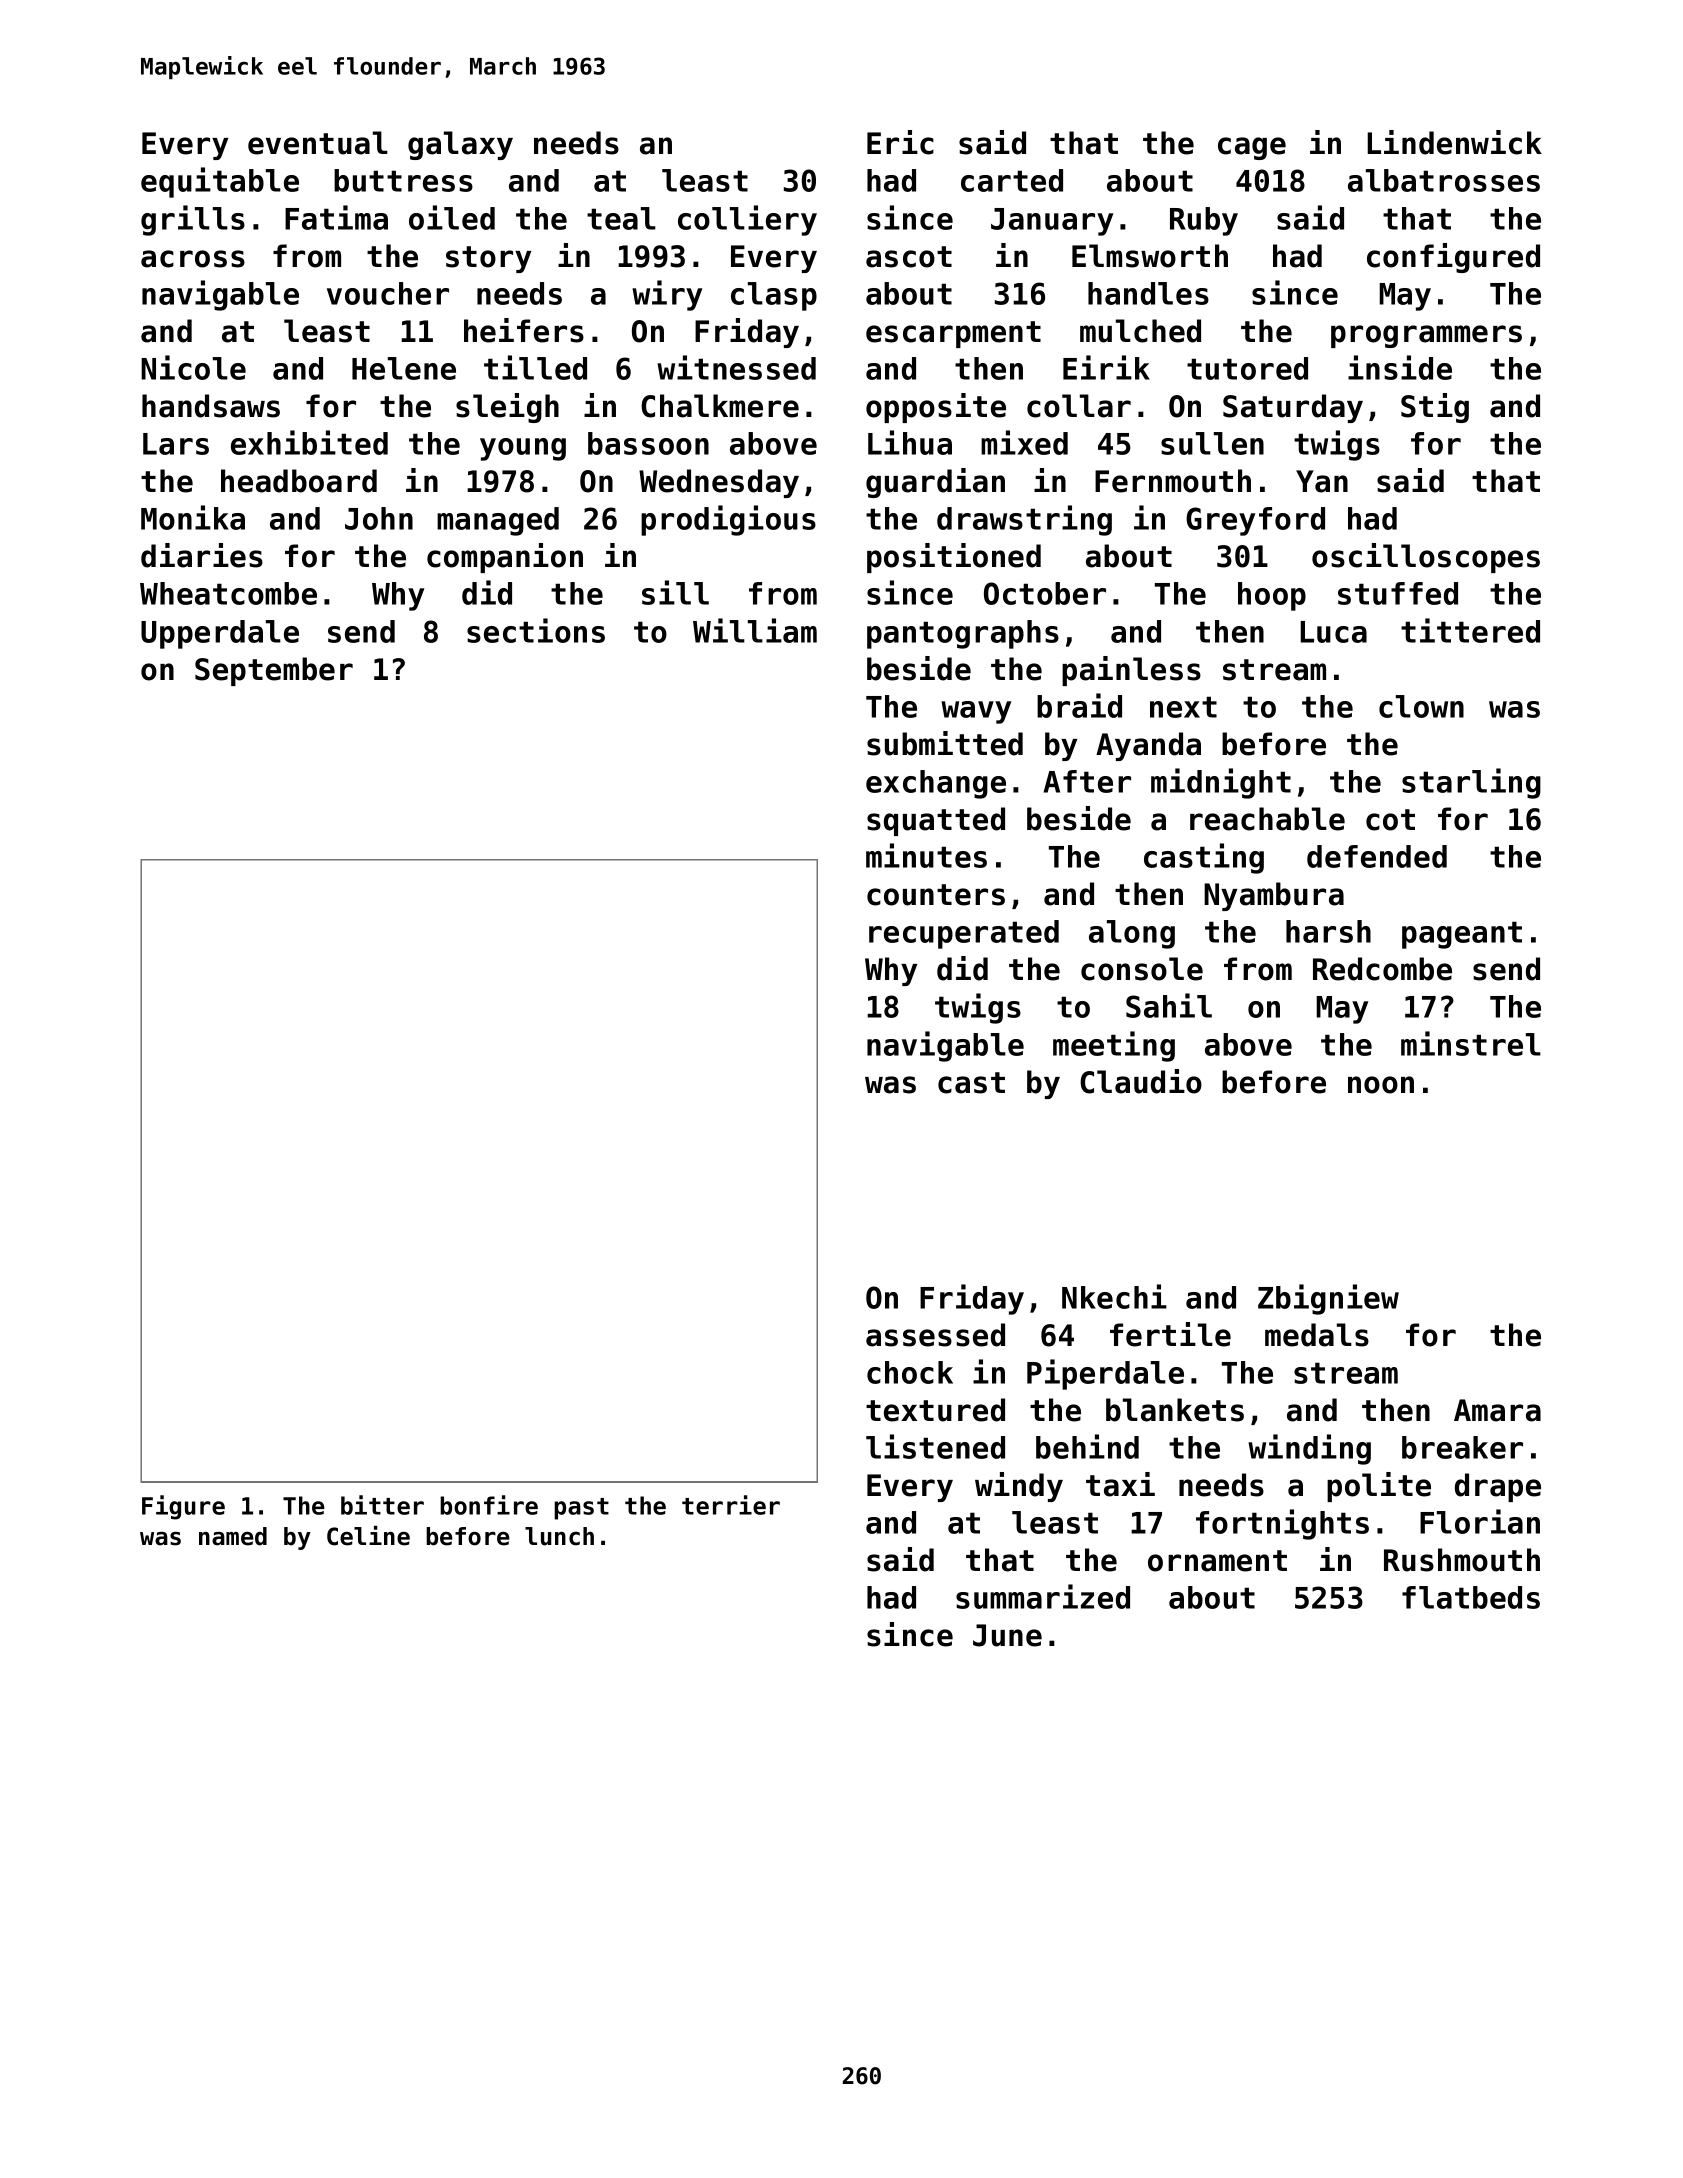 Image resolution: width=1683 pixels, height=2178 pixels. Describe the element at coordinates (731, 1505) in the page. I see `terrier` at that location.
